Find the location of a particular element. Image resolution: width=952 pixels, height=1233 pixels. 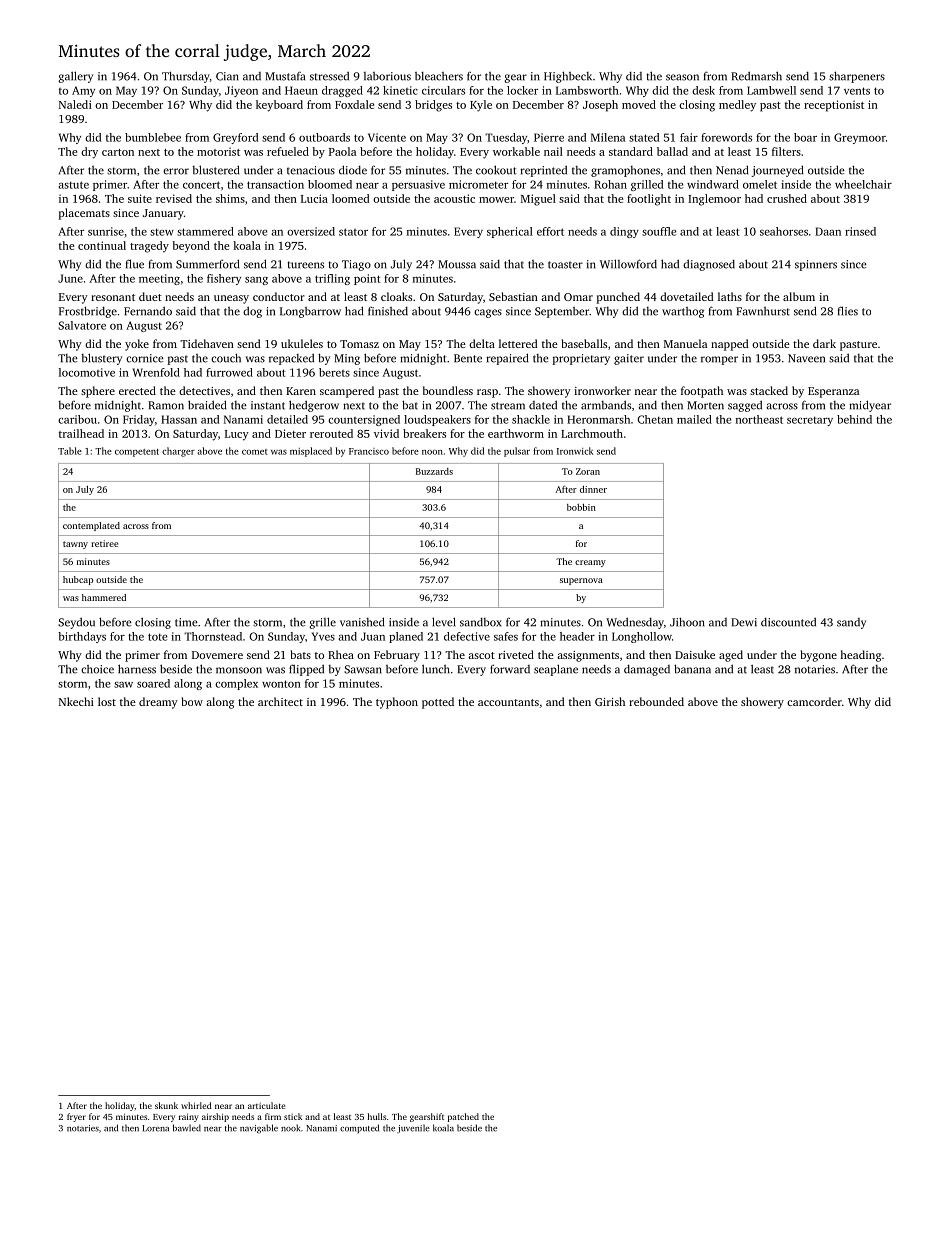

Redmarsh is located at coordinates (756, 76).
